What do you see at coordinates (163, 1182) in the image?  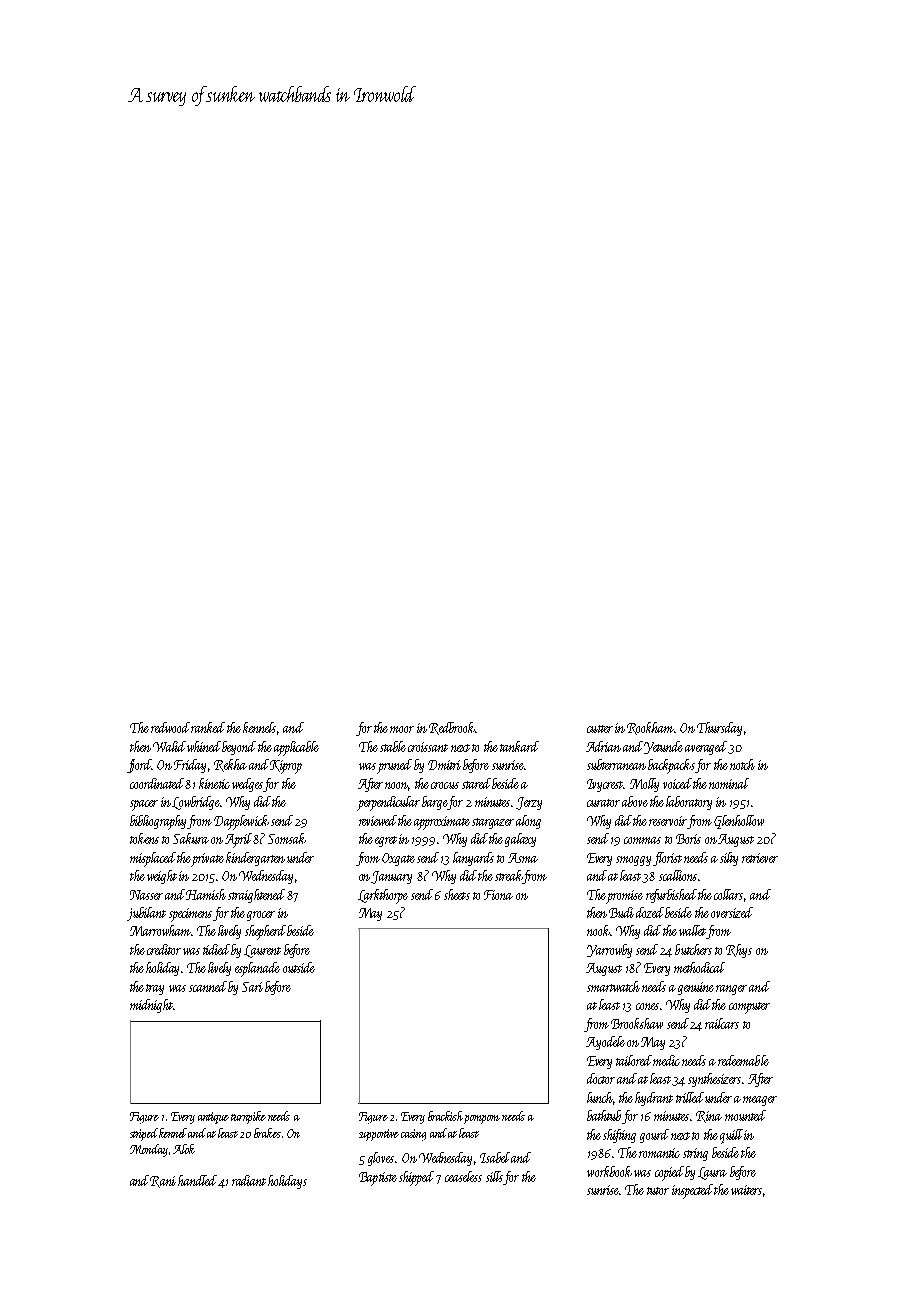 I see `Rani` at bounding box center [163, 1182].
